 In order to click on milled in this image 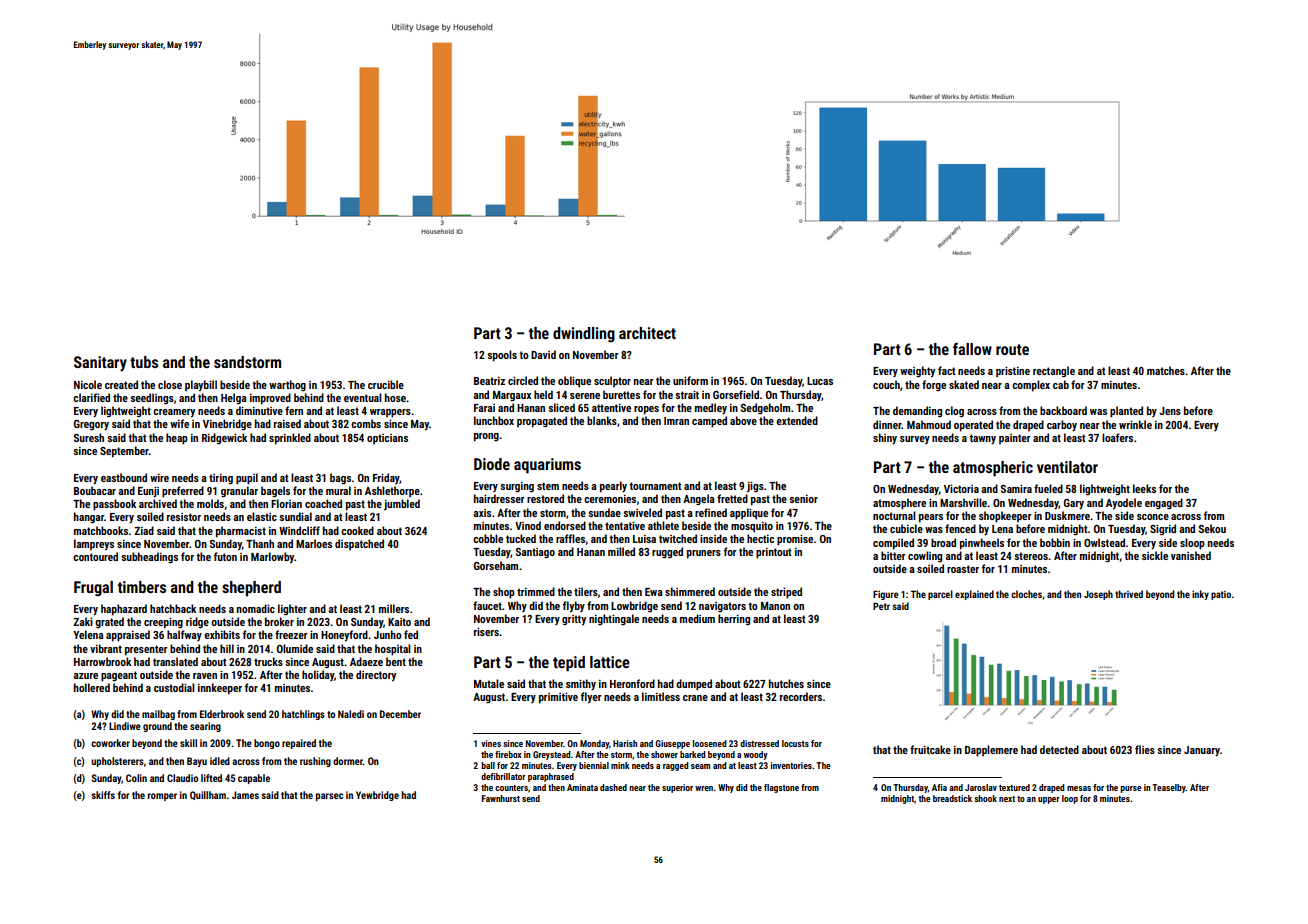, I will do `click(621, 551)`.
